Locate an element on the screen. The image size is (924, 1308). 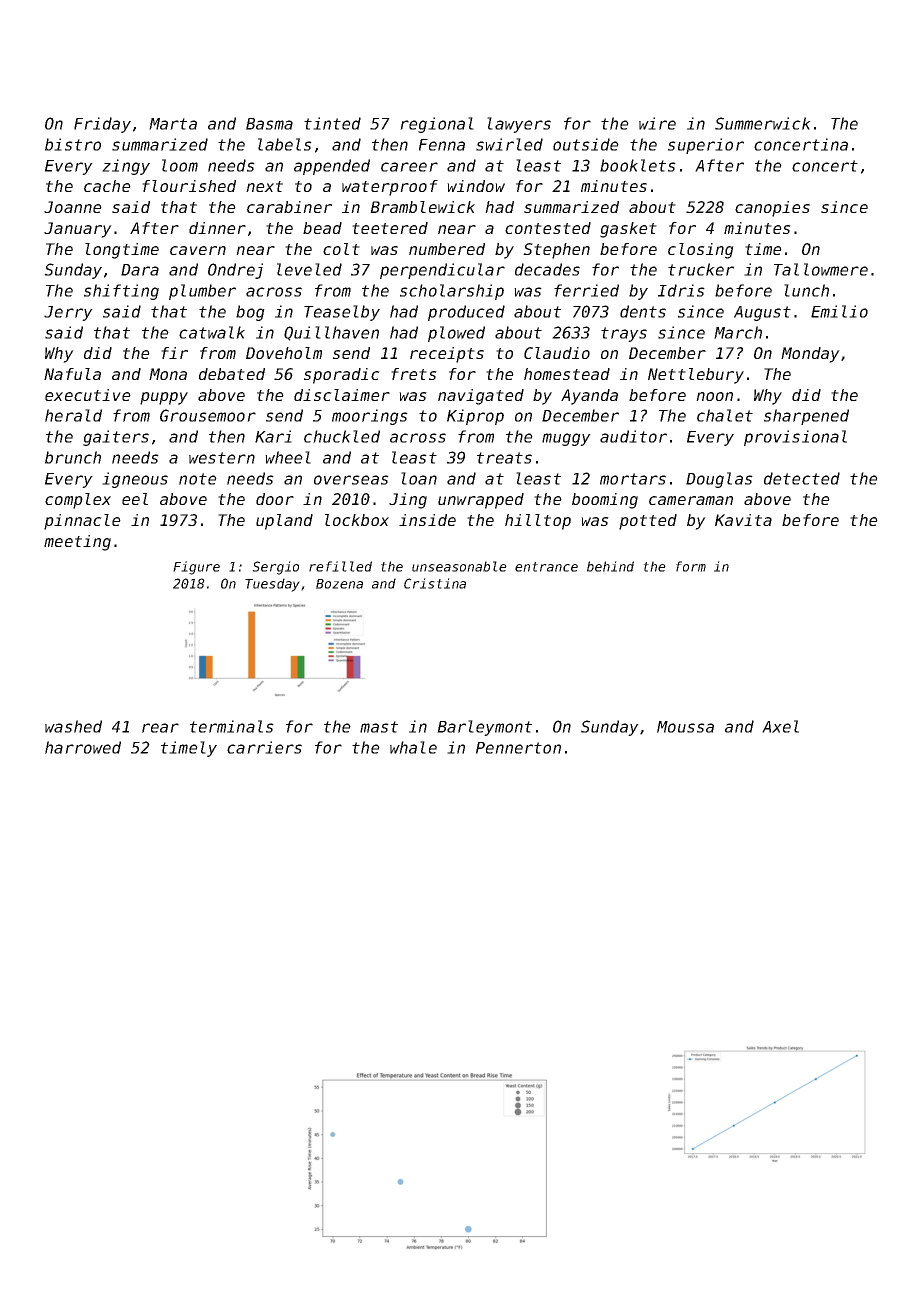
Bozena is located at coordinates (339, 584).
